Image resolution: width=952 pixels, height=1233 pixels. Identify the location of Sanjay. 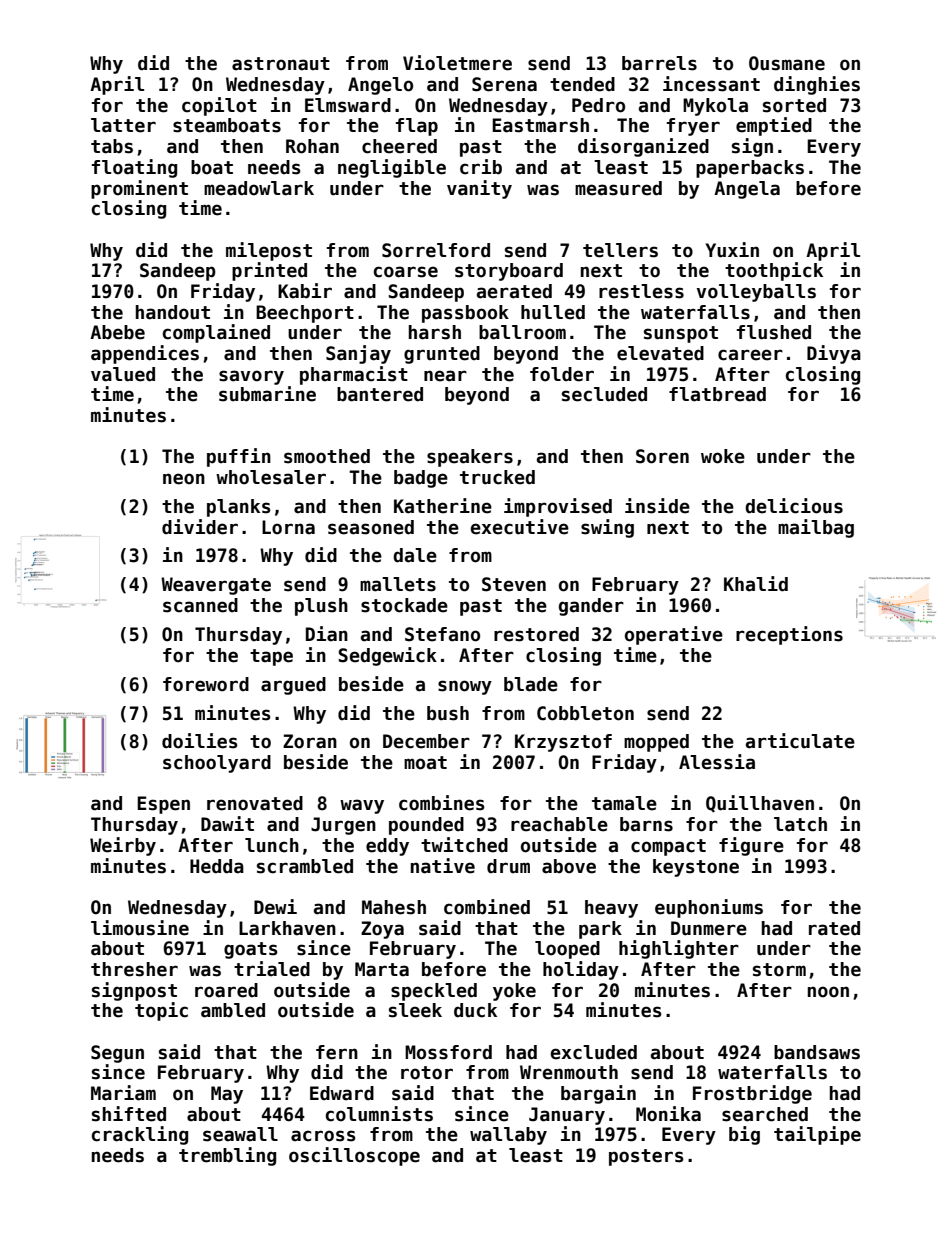
(358, 354).
